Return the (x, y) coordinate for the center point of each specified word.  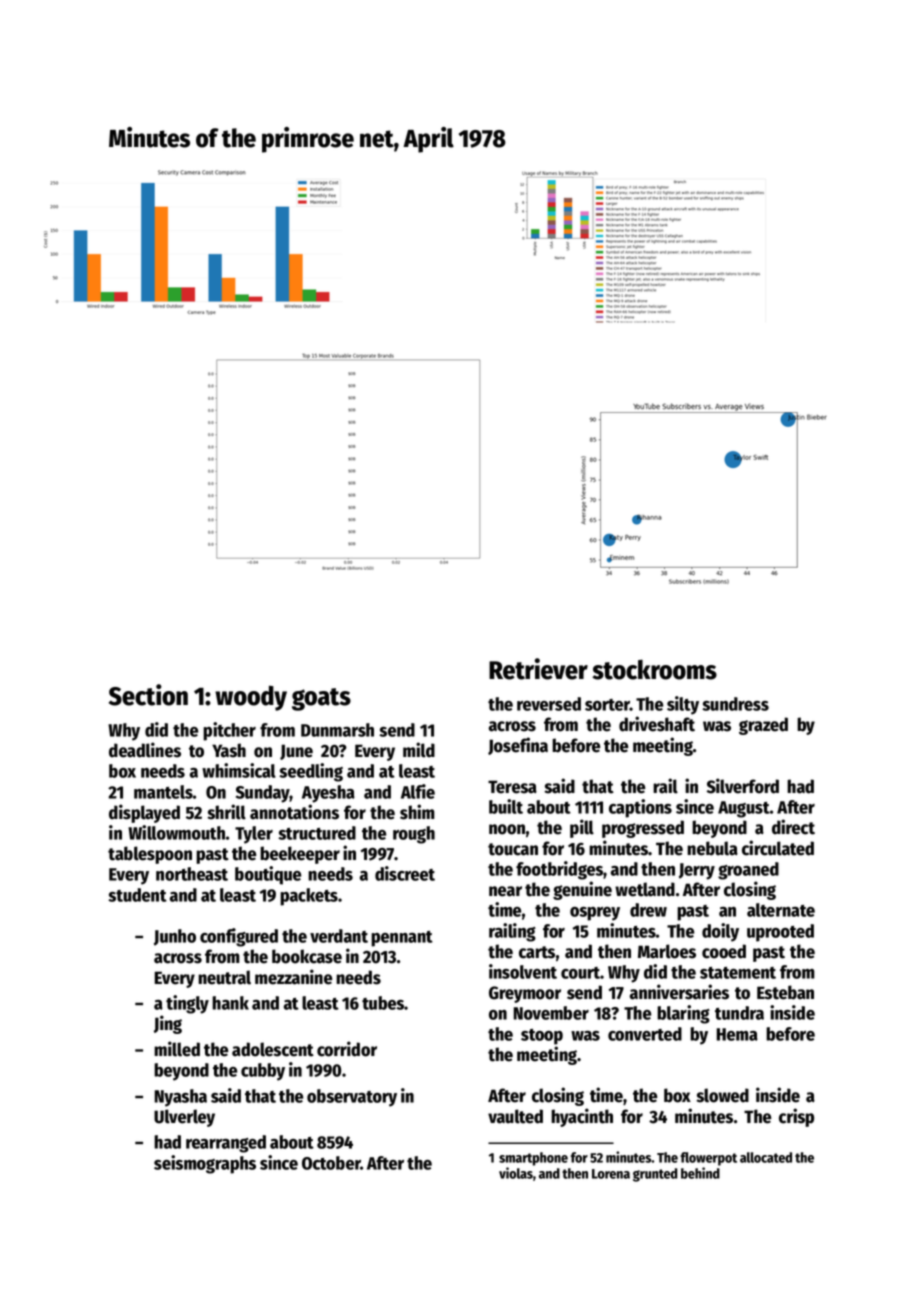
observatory (352, 1098)
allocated (766, 1157)
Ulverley (184, 1118)
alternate (781, 910)
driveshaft (657, 724)
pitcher (229, 731)
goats (321, 699)
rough (414, 835)
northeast (192, 874)
